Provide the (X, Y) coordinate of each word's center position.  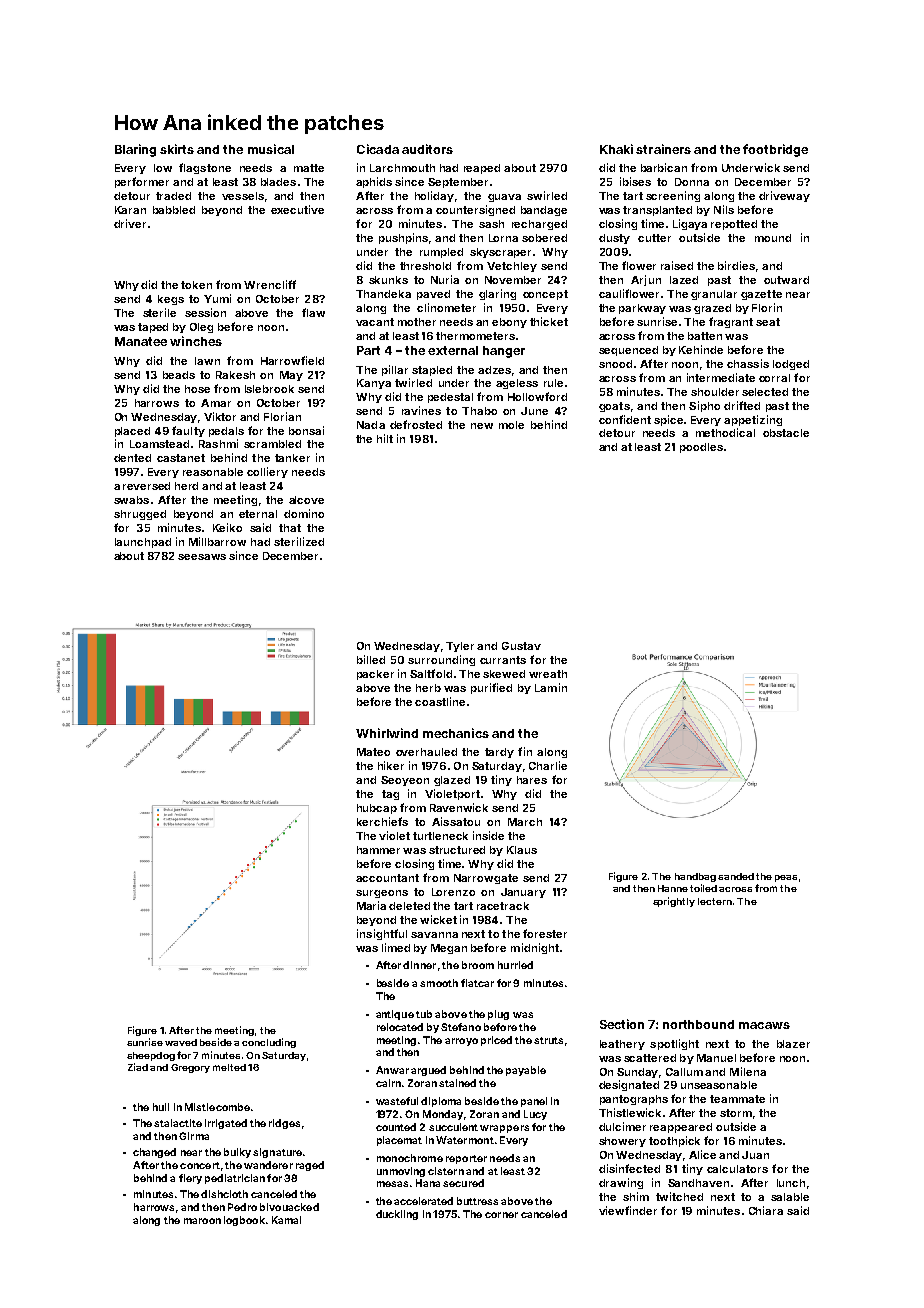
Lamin (551, 687)
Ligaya (690, 224)
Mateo (373, 752)
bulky (237, 1153)
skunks (388, 280)
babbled (174, 210)
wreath (548, 674)
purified (491, 688)
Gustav (521, 646)
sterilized (299, 541)
